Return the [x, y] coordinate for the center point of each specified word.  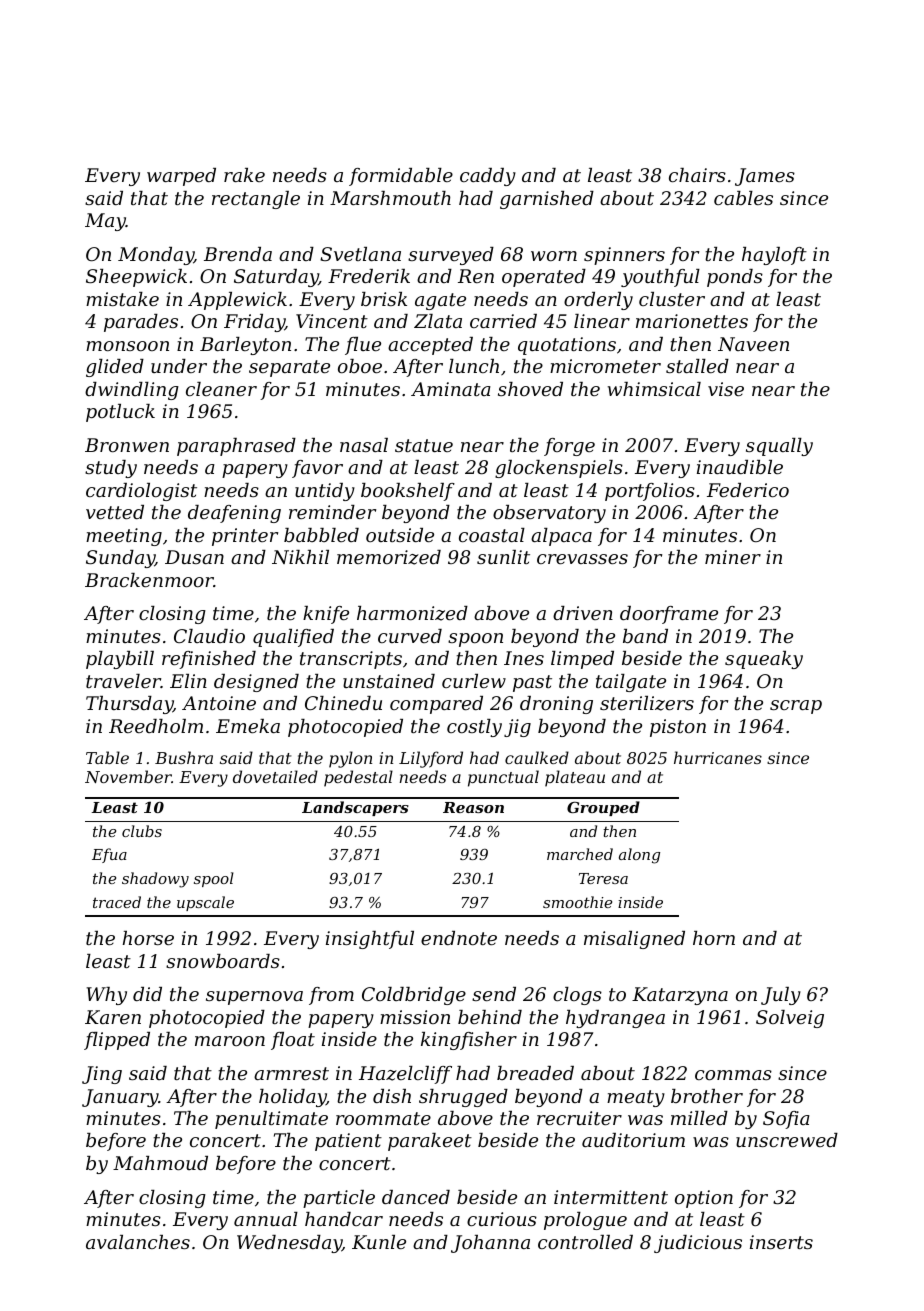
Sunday [120, 559]
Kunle [379, 1242]
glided [115, 368]
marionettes [692, 321]
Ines [524, 658]
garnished [547, 200]
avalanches [138, 1242]
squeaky [764, 660]
